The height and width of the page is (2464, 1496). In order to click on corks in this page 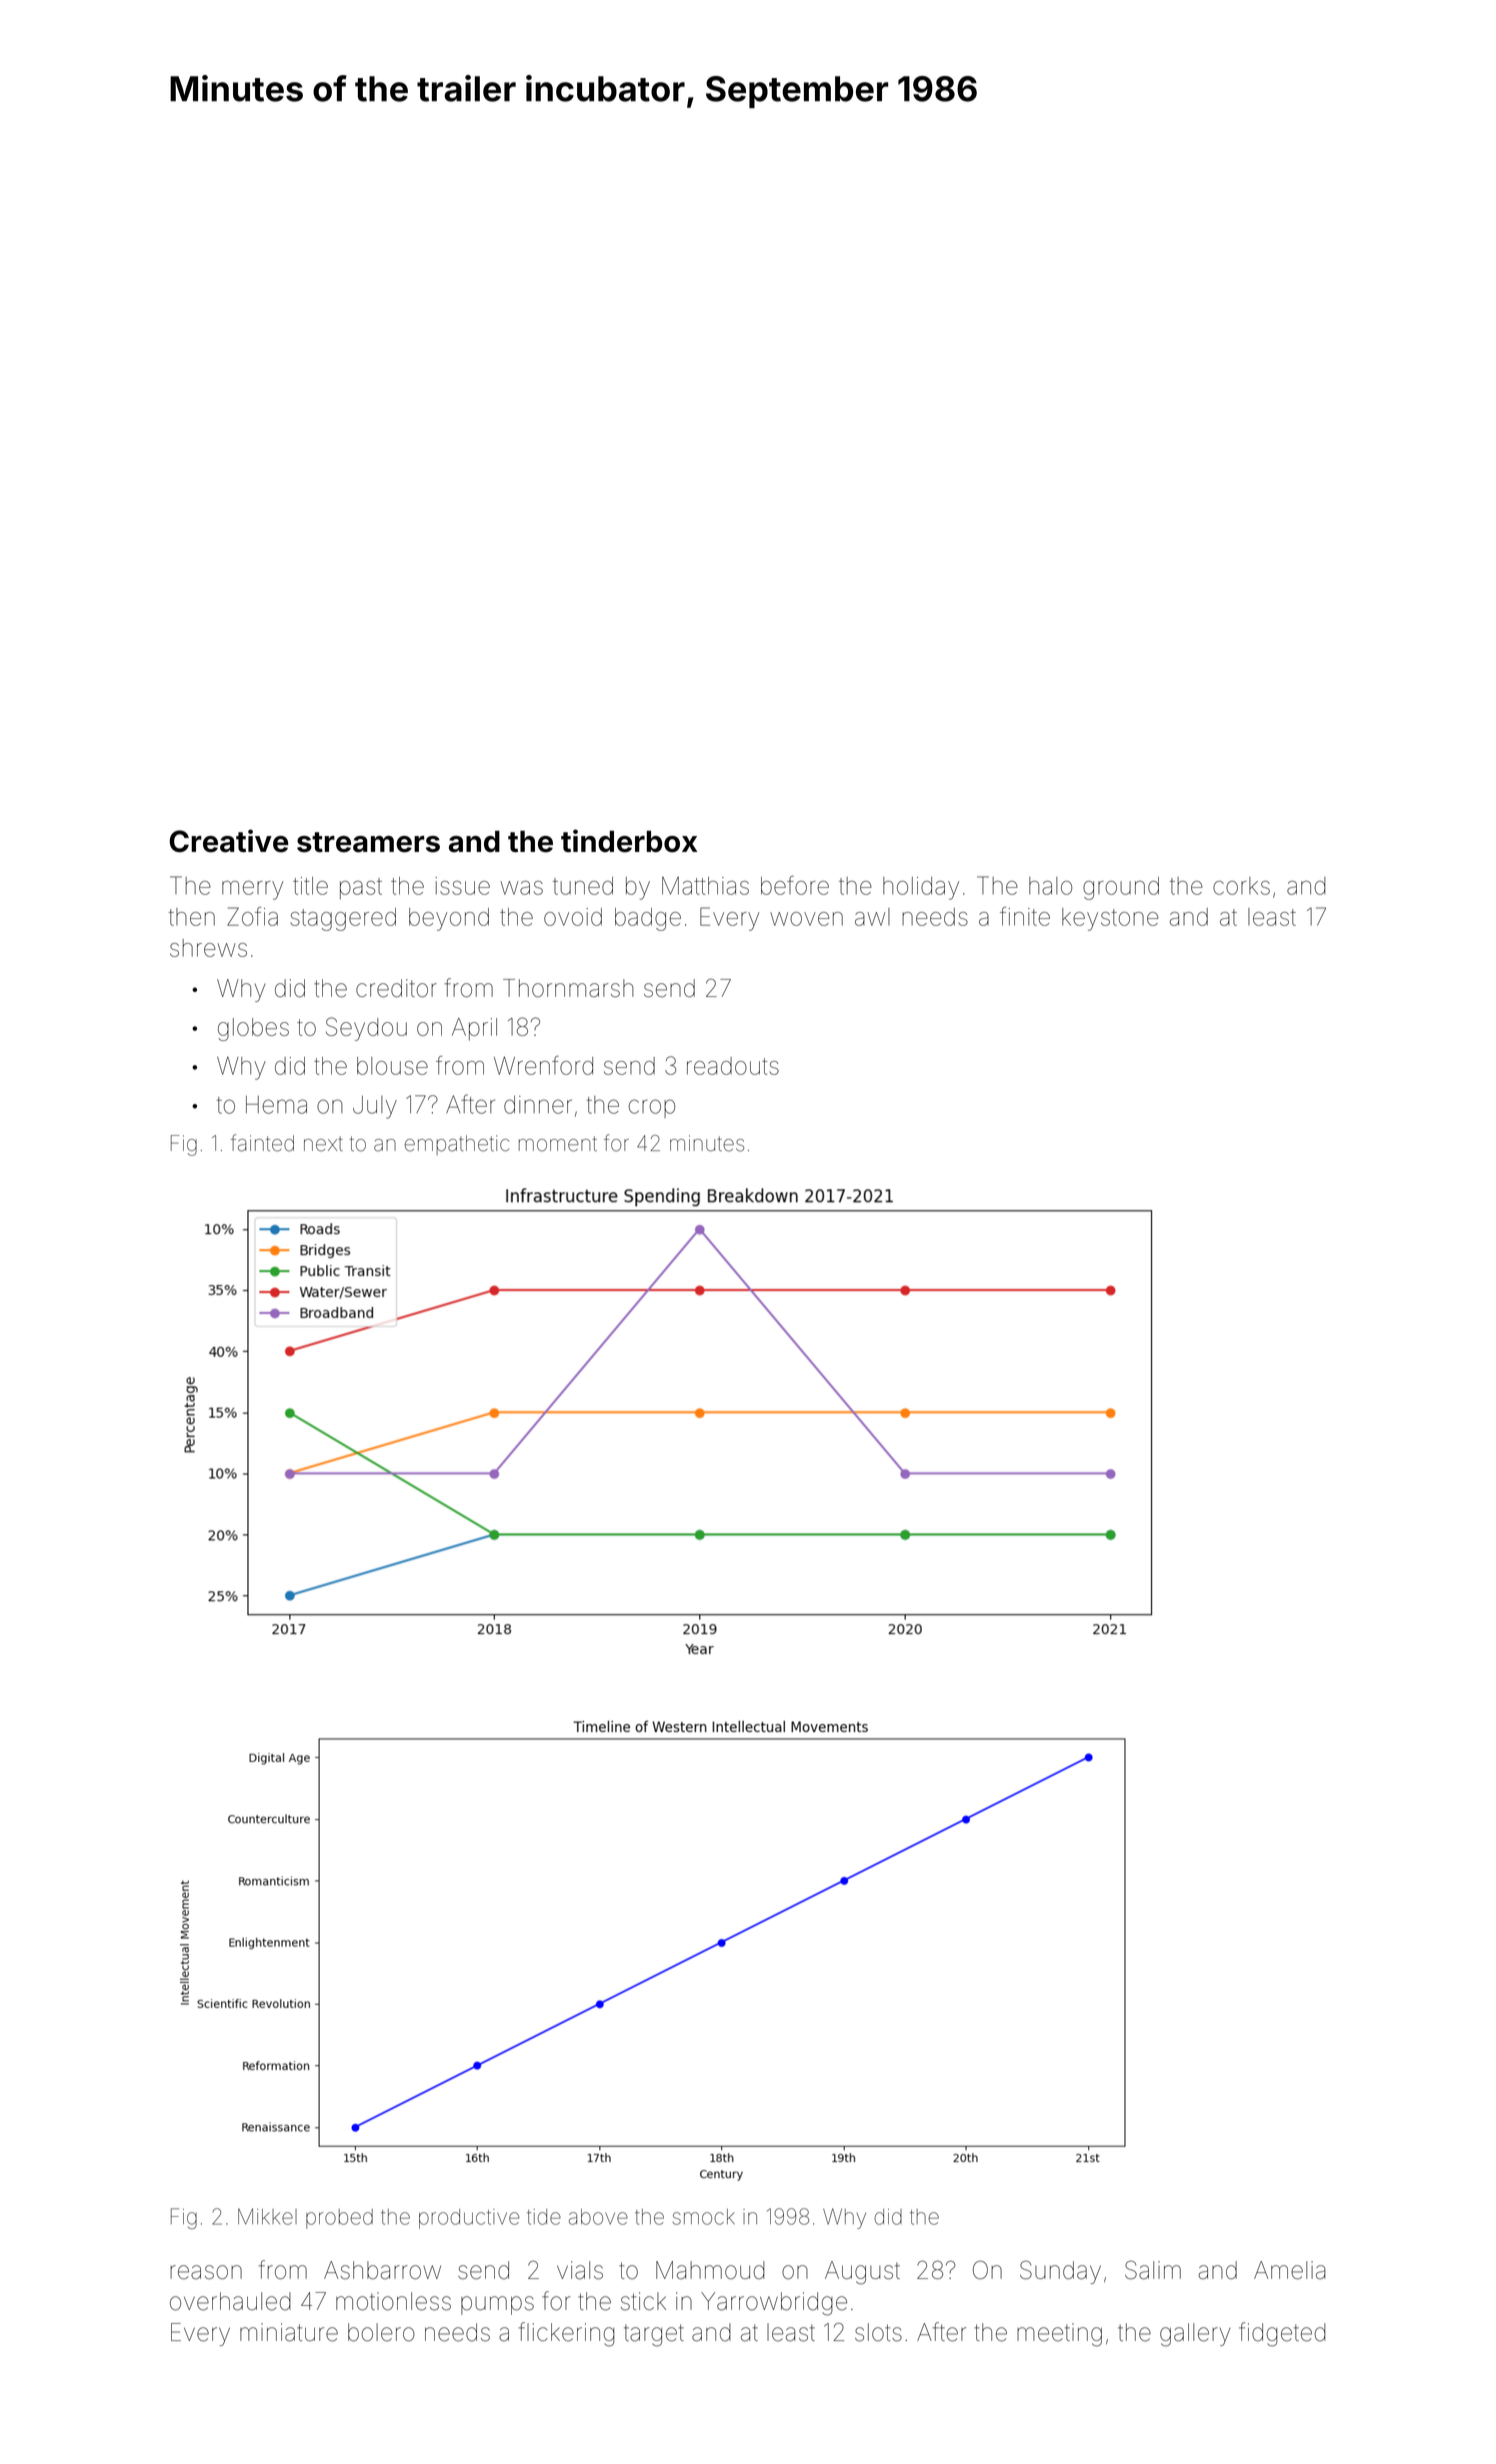, I will do `click(1241, 886)`.
